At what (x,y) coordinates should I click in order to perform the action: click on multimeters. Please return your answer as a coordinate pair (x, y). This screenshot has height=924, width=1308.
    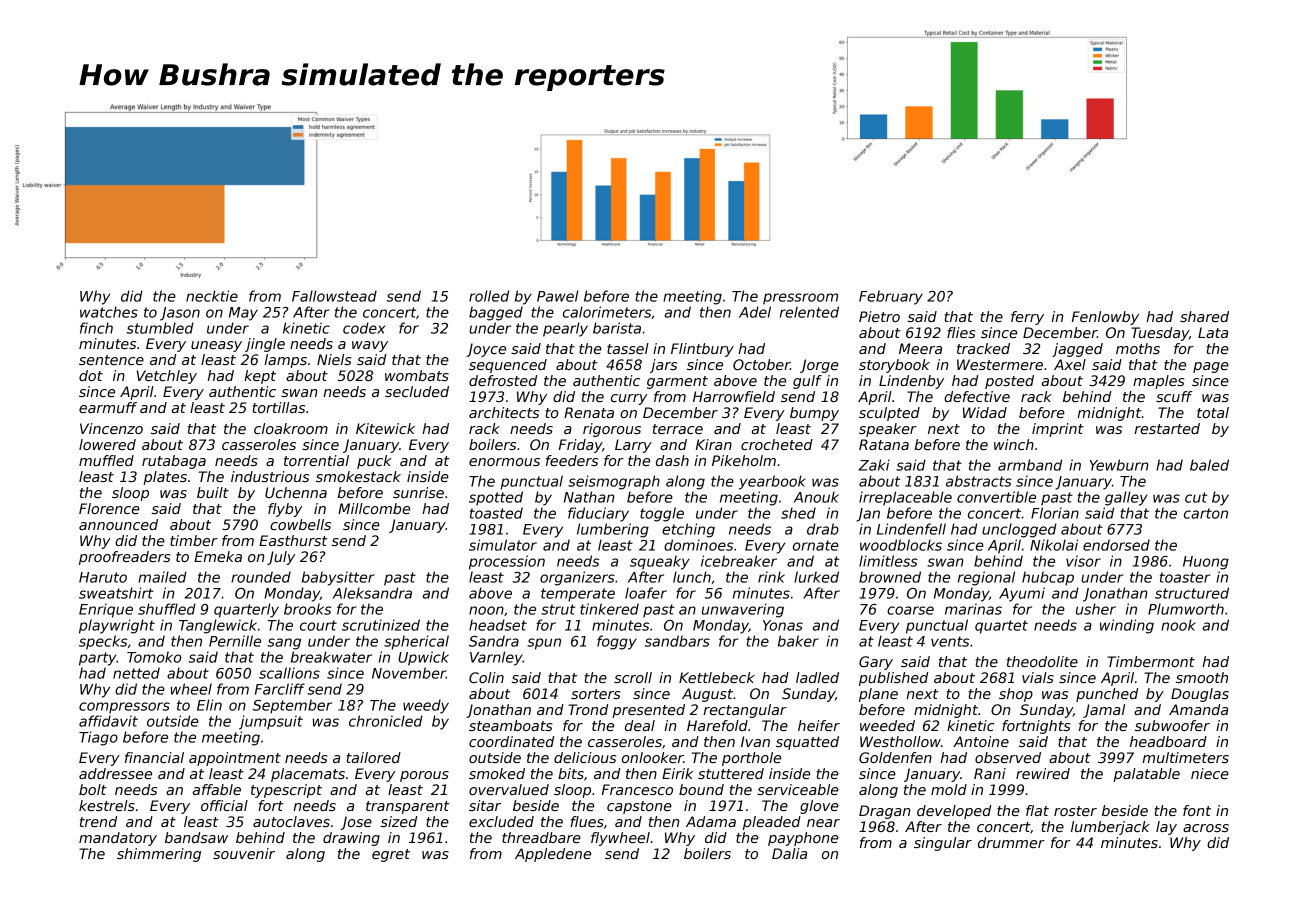
    Looking at the image, I should click on (1185, 757).
